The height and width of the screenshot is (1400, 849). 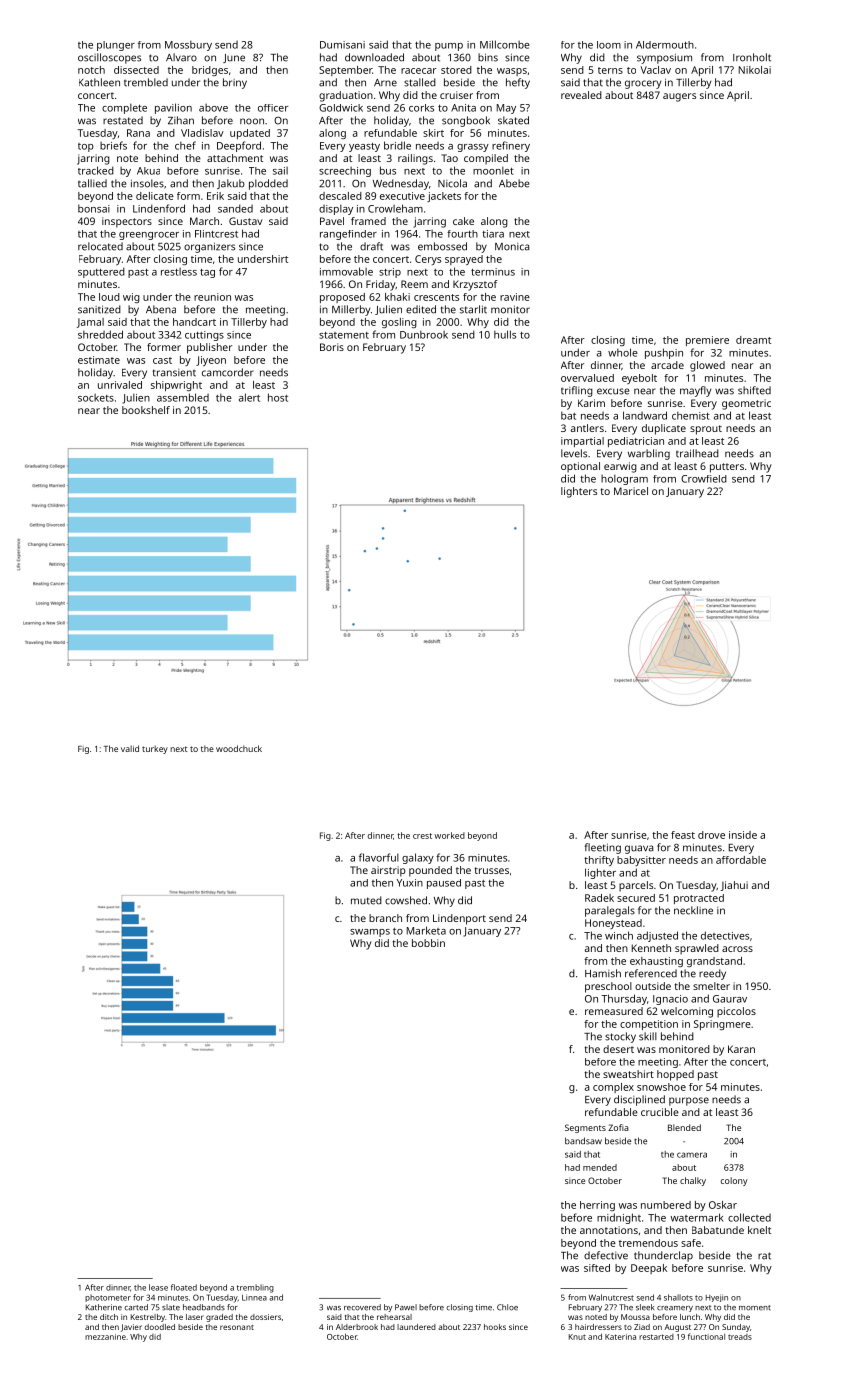 What do you see at coordinates (683, 835) in the screenshot?
I see `feast` at bounding box center [683, 835].
